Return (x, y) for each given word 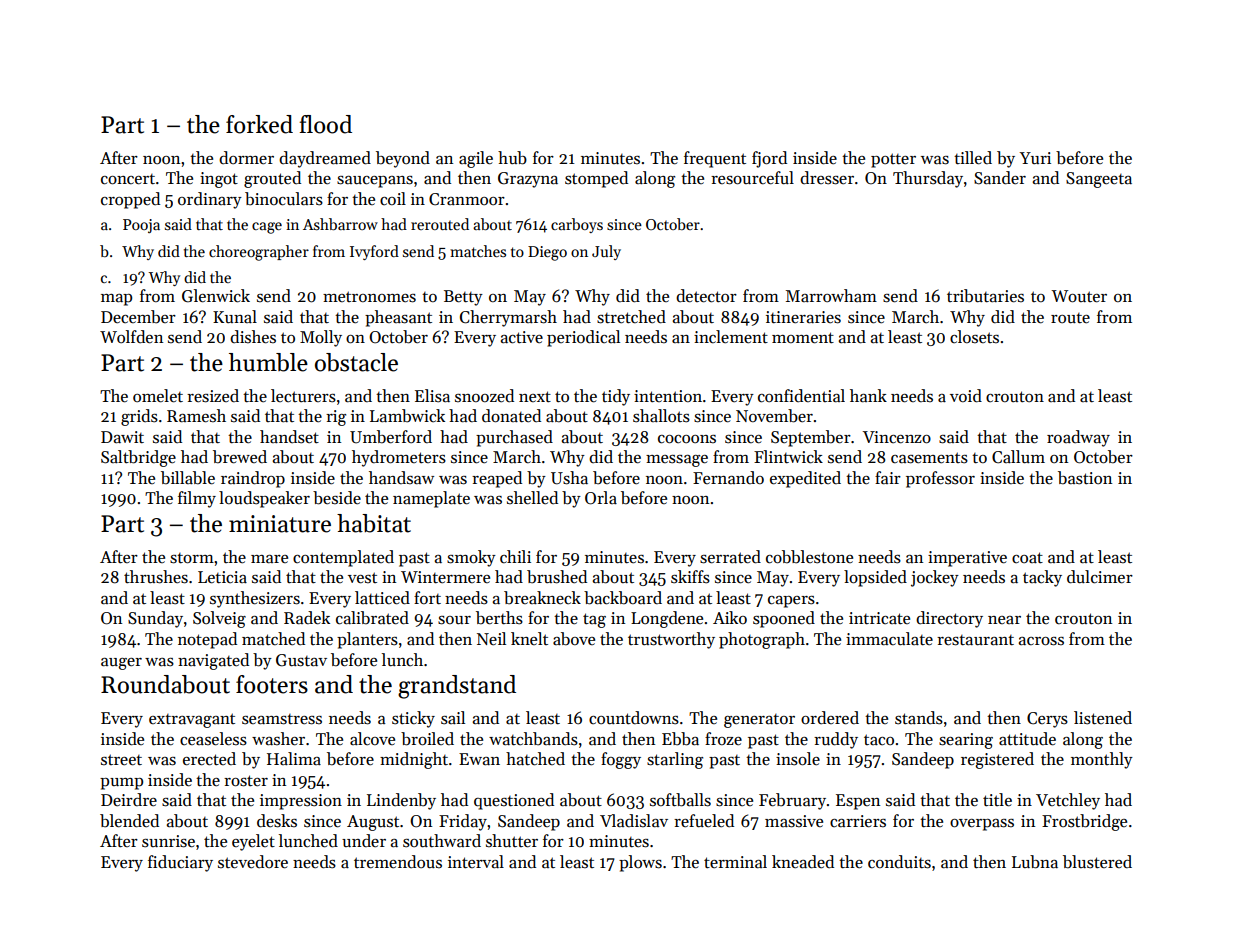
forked (259, 124)
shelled (532, 498)
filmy (197, 499)
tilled (973, 158)
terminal (735, 862)
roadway (1078, 438)
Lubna (1035, 862)
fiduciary (180, 863)
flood (326, 124)
